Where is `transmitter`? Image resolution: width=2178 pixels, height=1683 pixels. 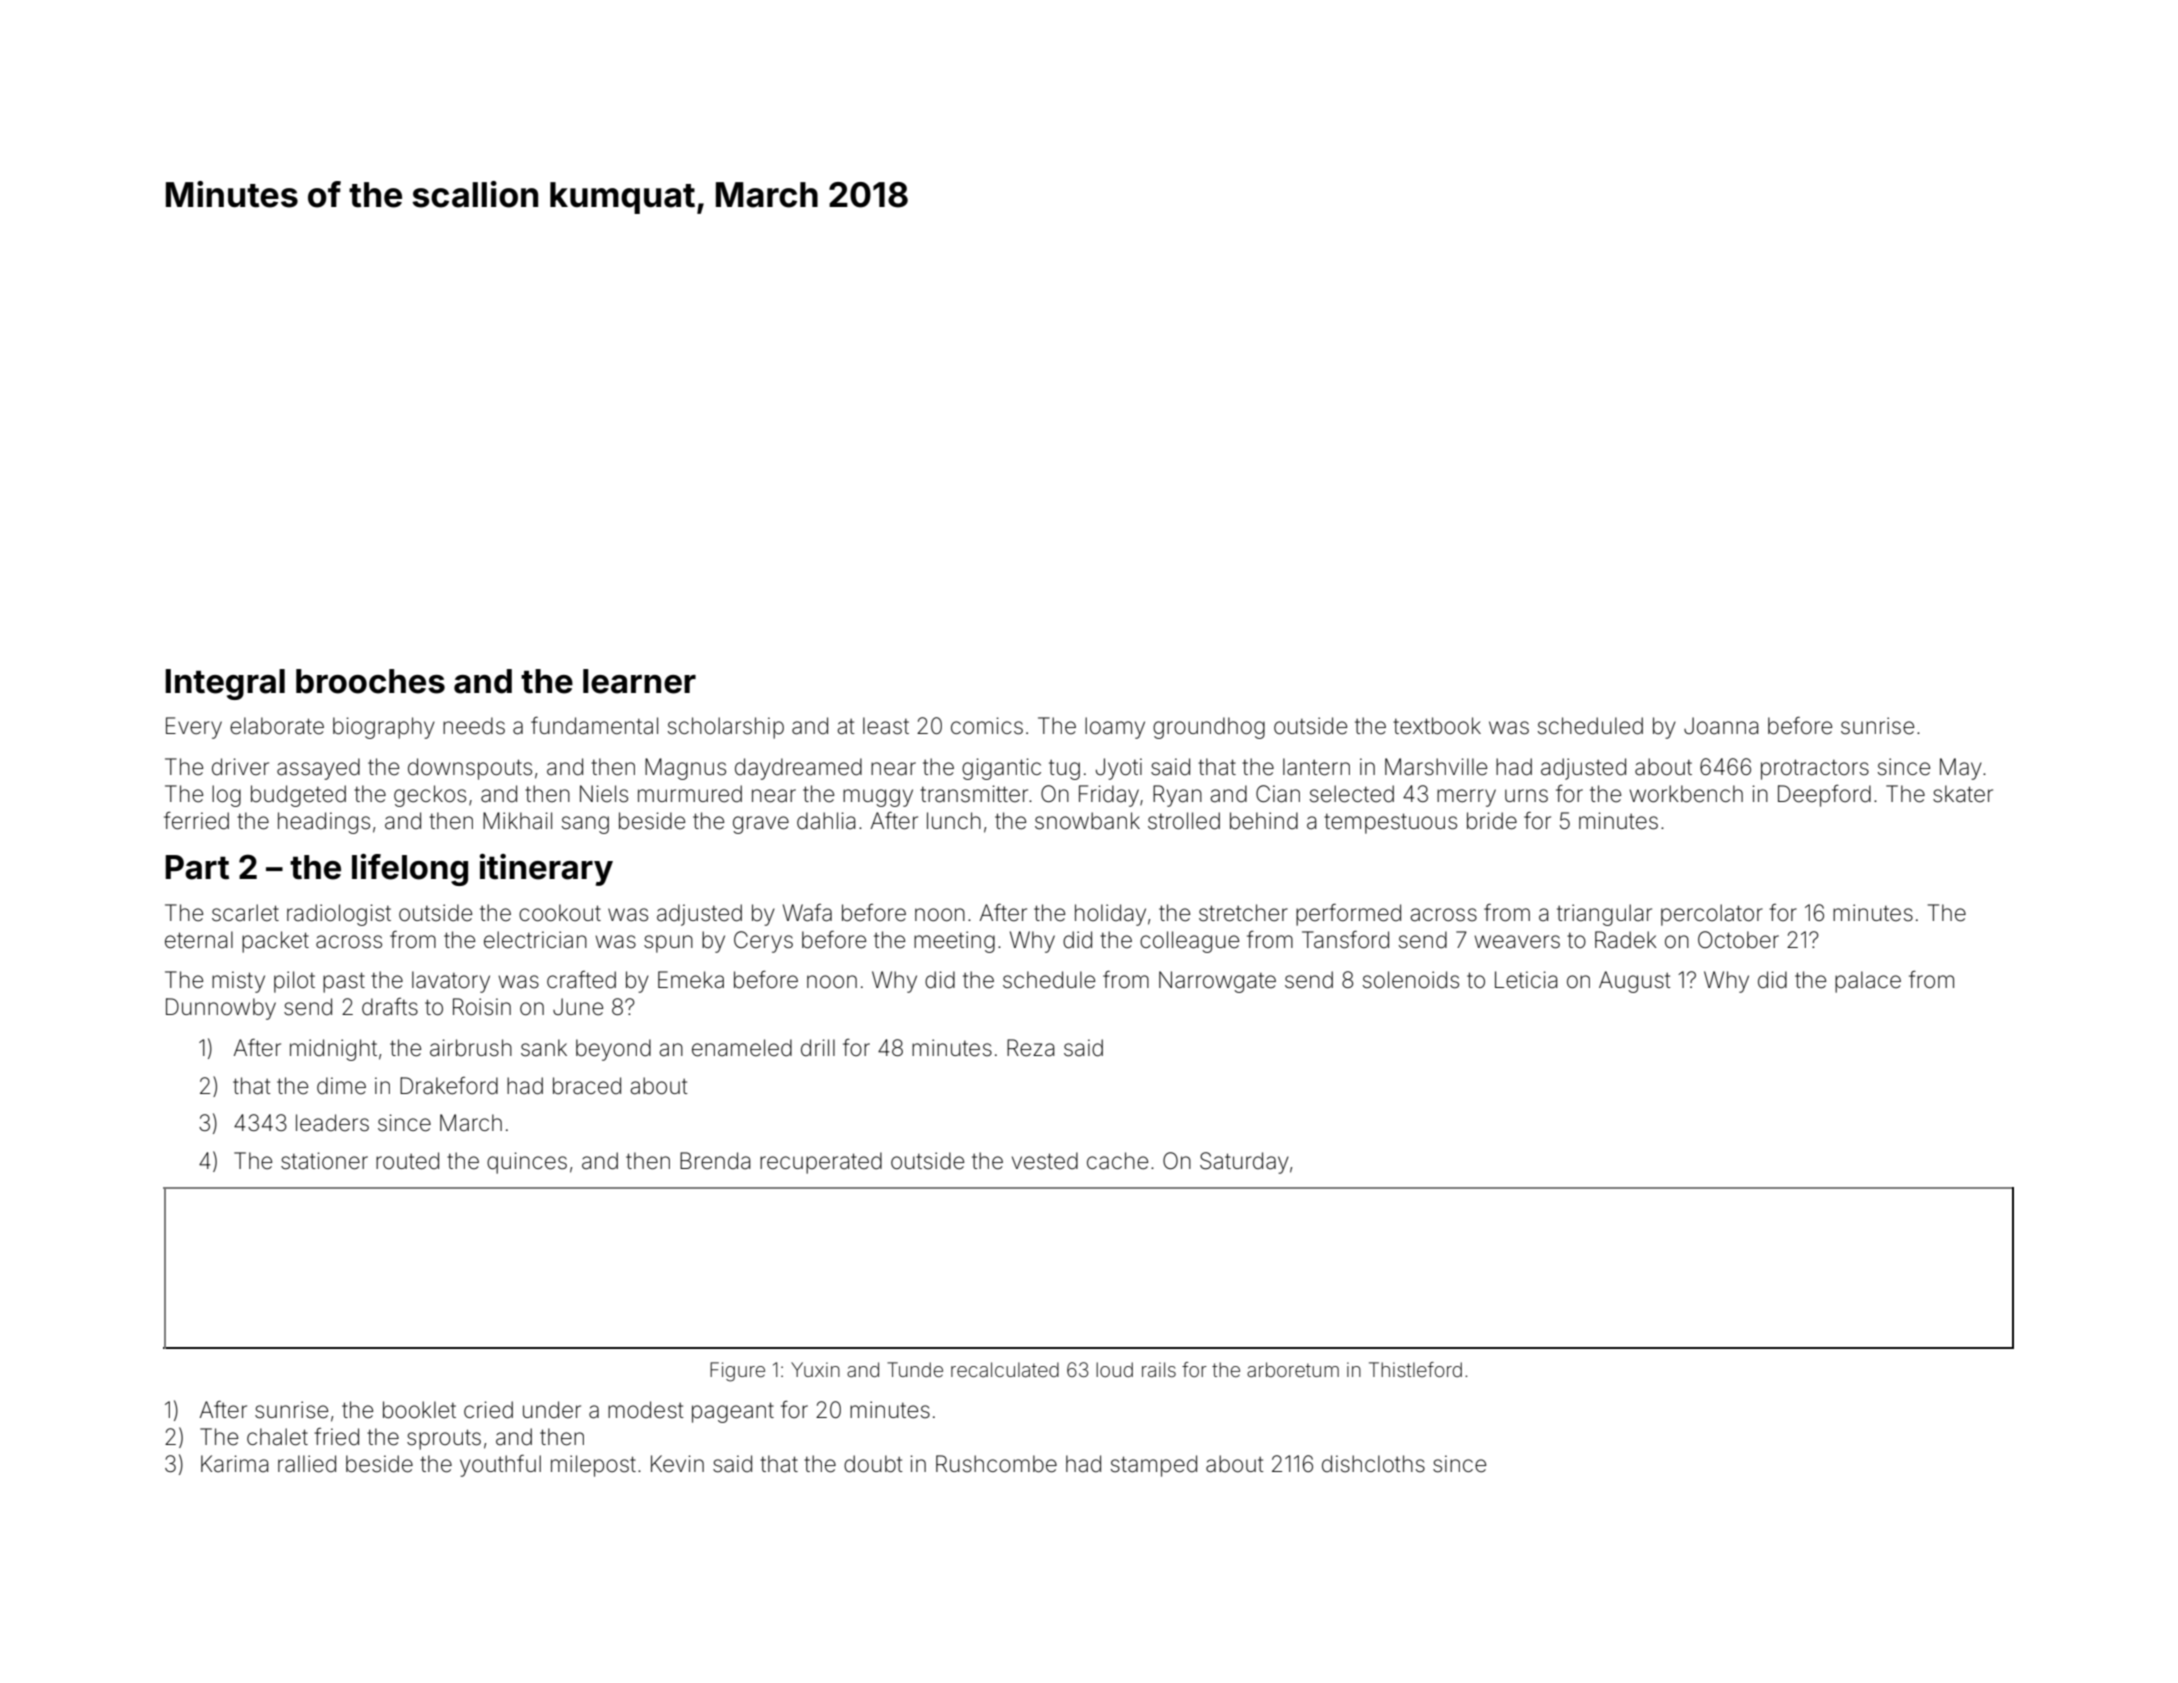
transmitter is located at coordinates (974, 794).
